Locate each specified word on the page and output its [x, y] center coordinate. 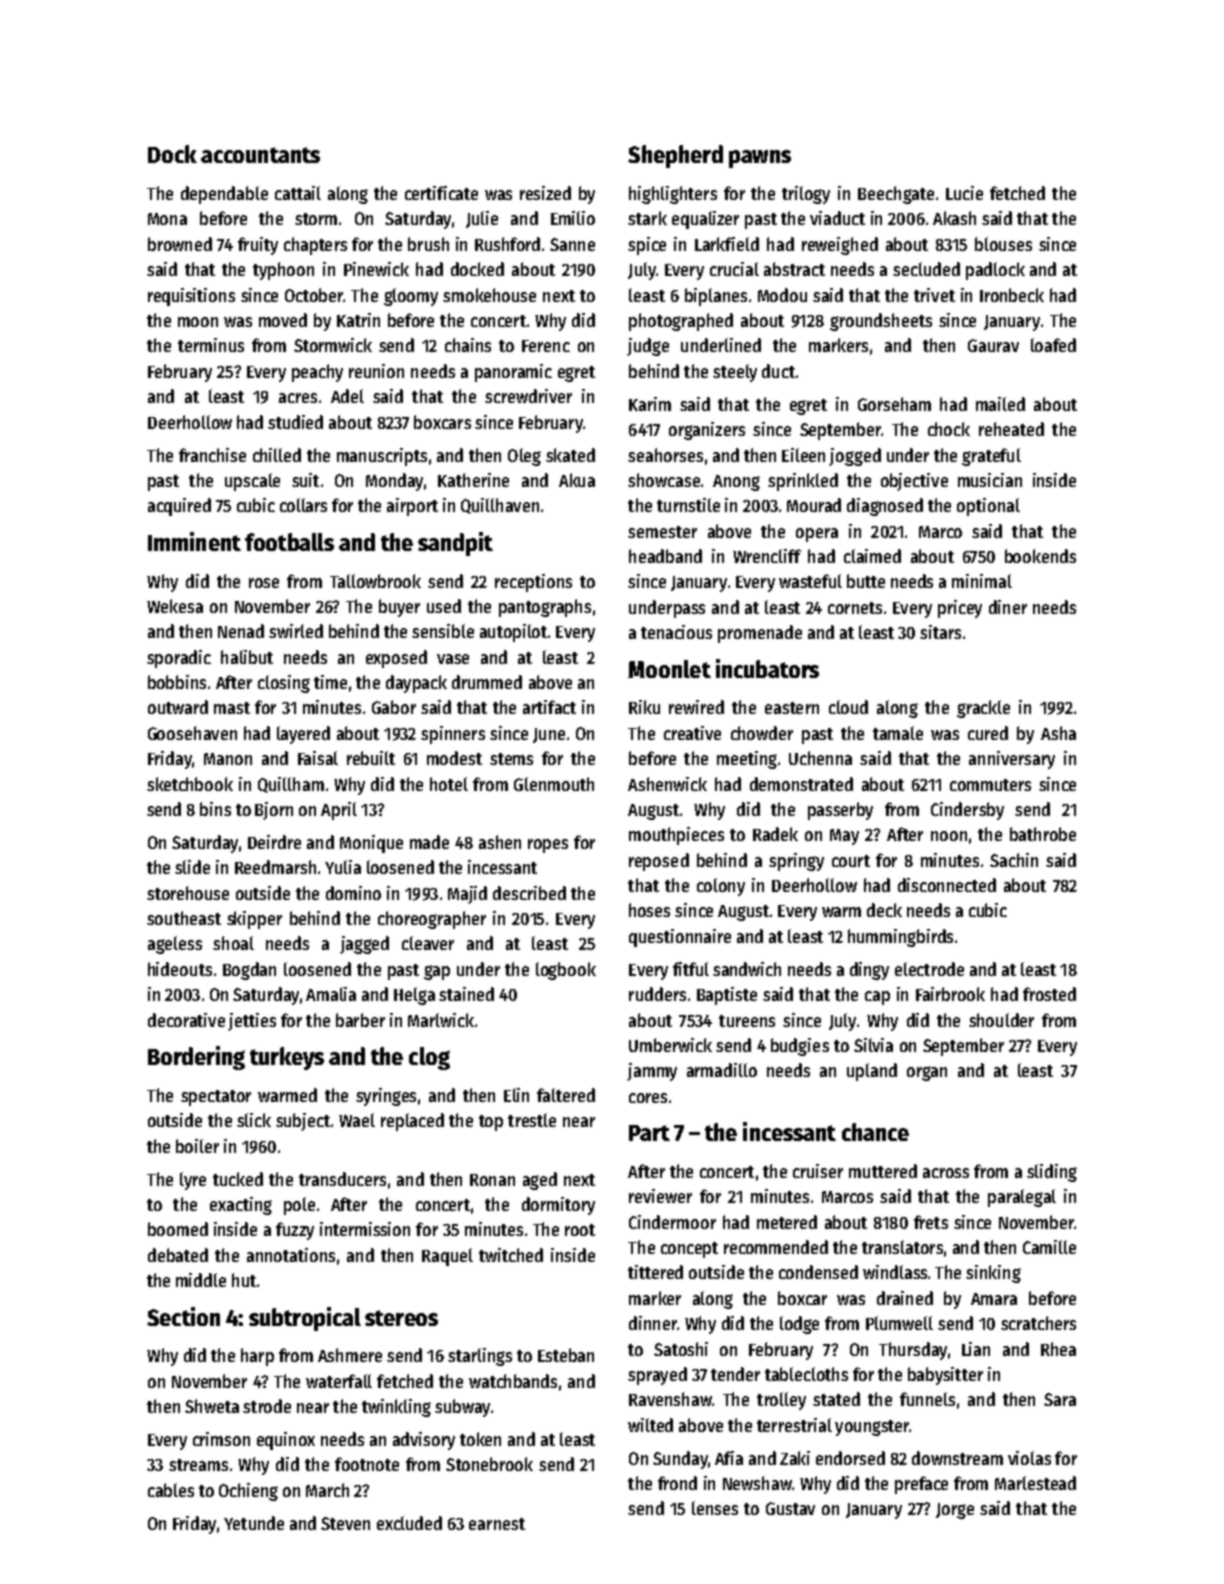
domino [353, 893]
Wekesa [175, 606]
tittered [655, 1272]
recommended [776, 1247]
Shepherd [675, 156]
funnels [927, 1399]
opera [817, 535]
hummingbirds [900, 938]
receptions [533, 583]
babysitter [945, 1376]
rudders [657, 994]
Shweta [212, 1406]
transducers [342, 1179]
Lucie [964, 193]
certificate [441, 193]
